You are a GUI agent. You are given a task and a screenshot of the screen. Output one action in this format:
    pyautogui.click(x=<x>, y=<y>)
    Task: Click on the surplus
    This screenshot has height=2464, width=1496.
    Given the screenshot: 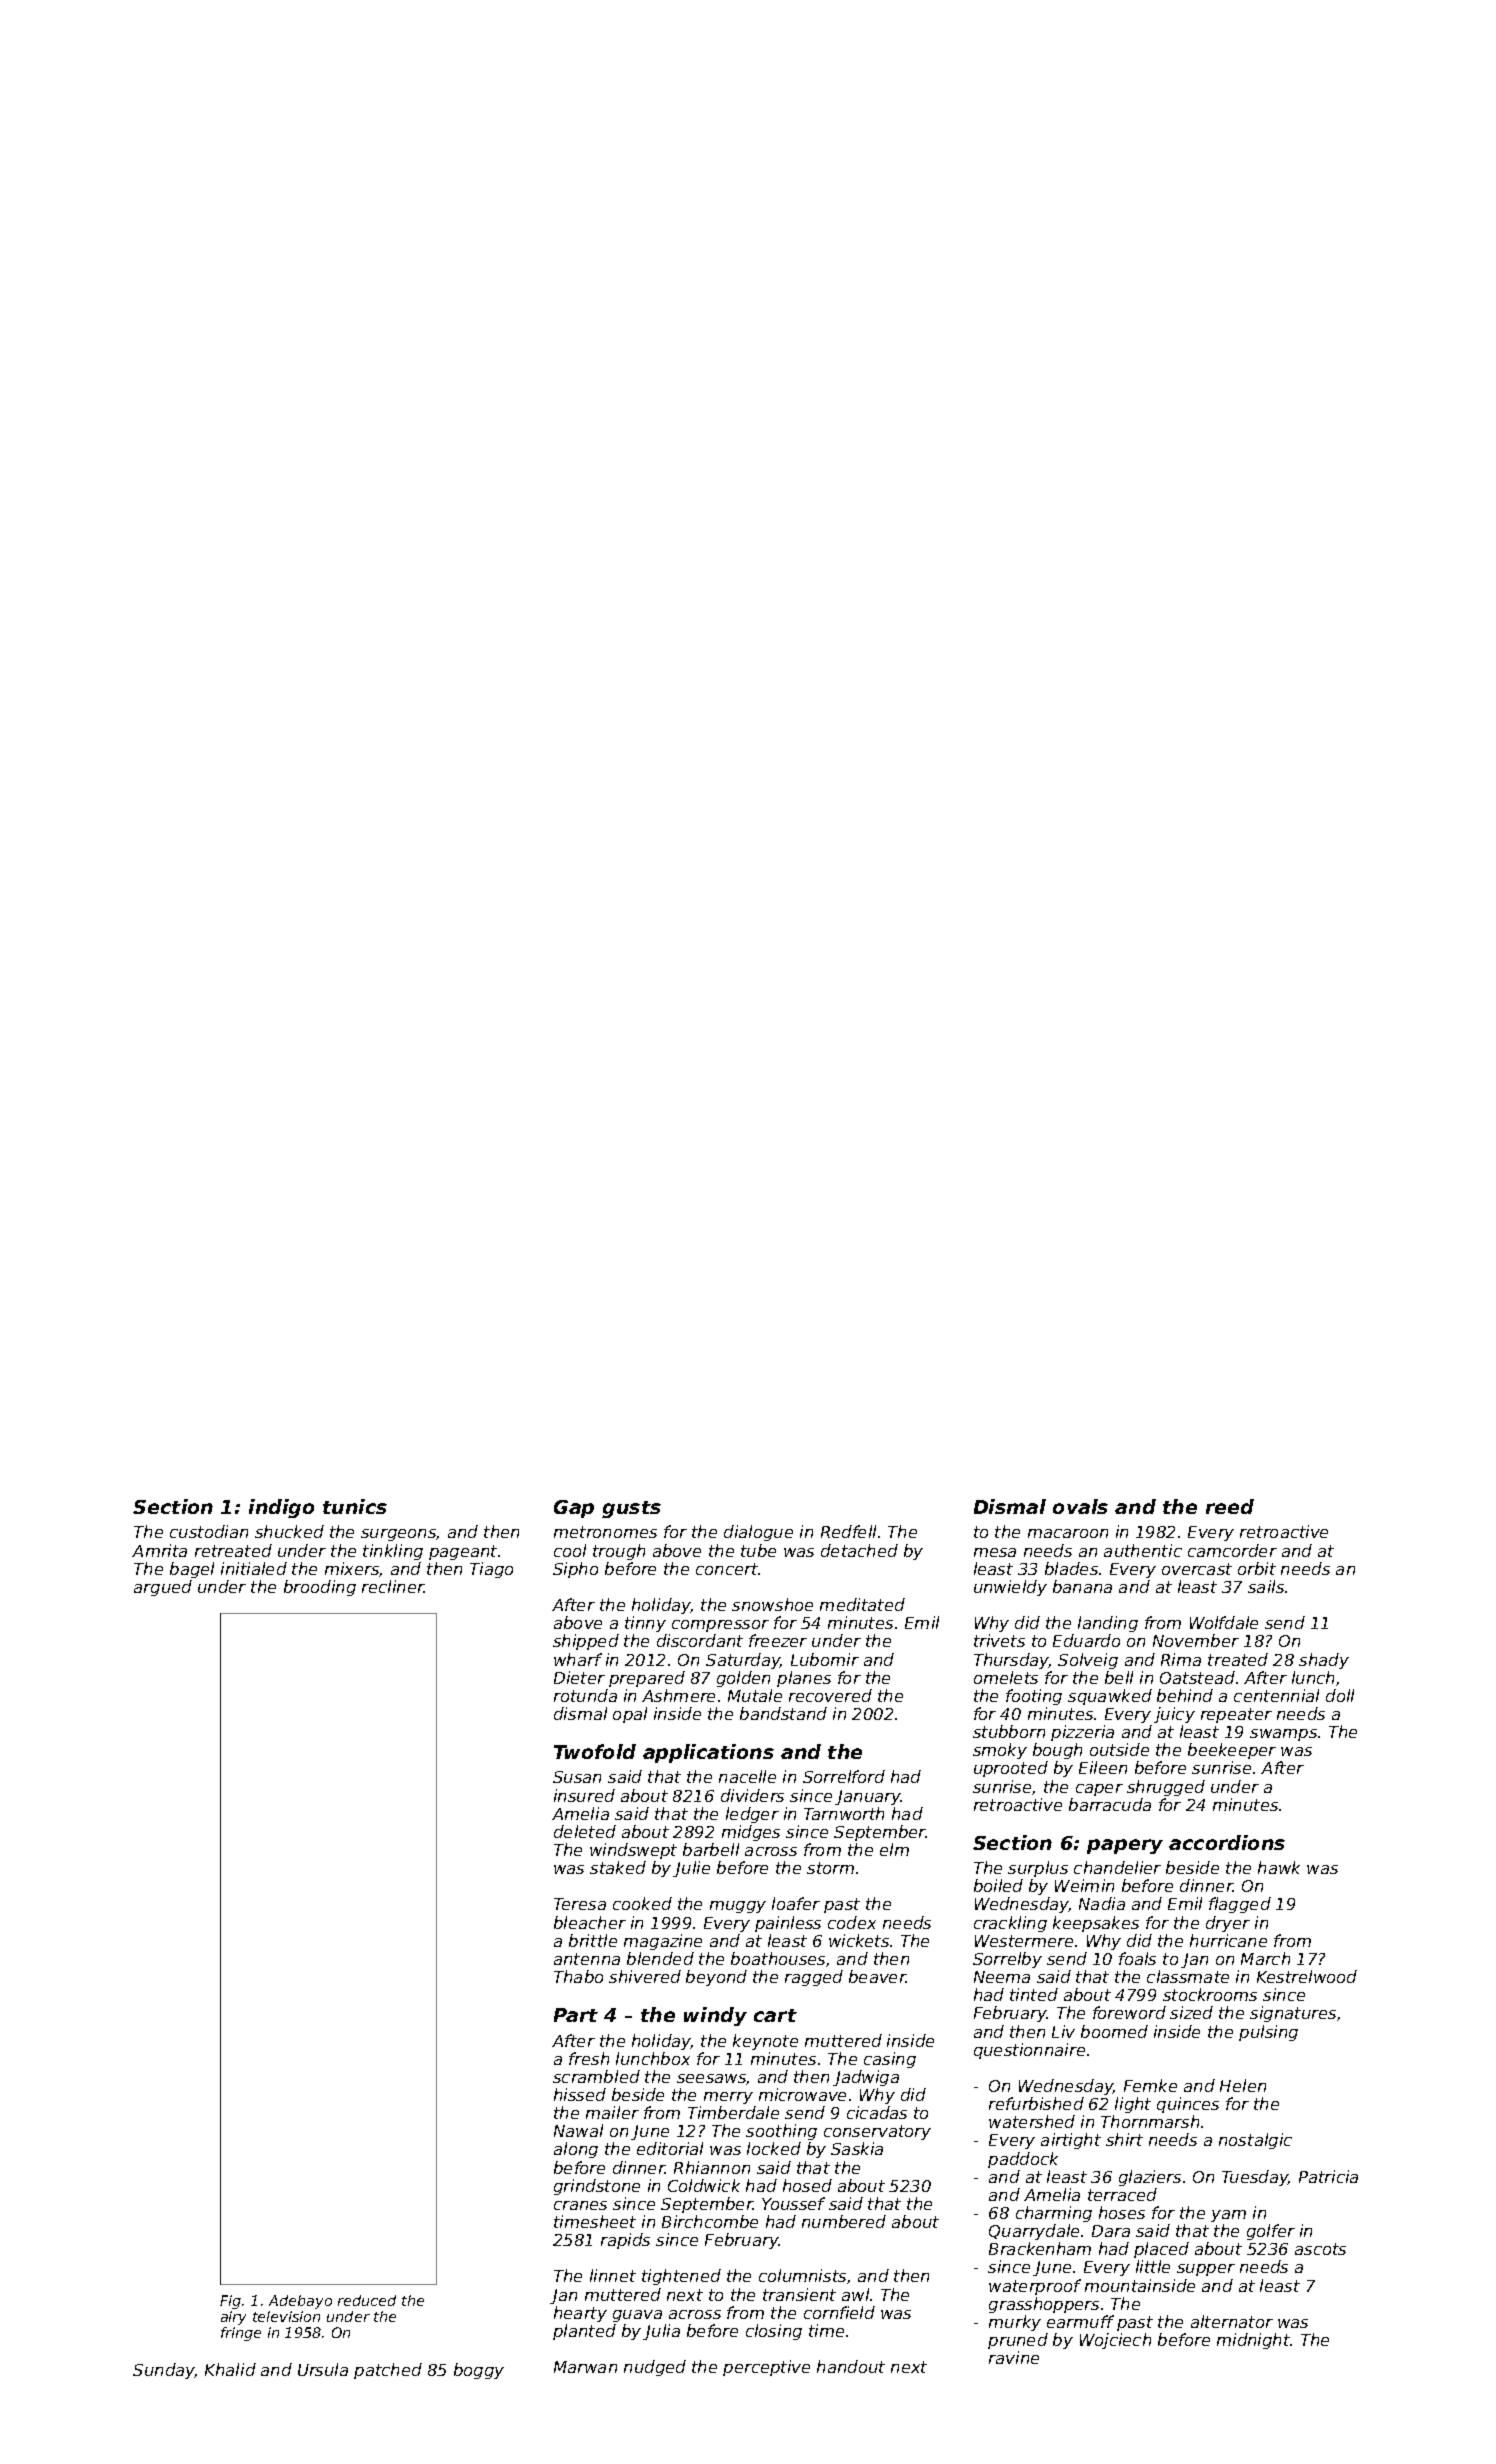 What is the action you would take?
    pyautogui.click(x=1038, y=1869)
